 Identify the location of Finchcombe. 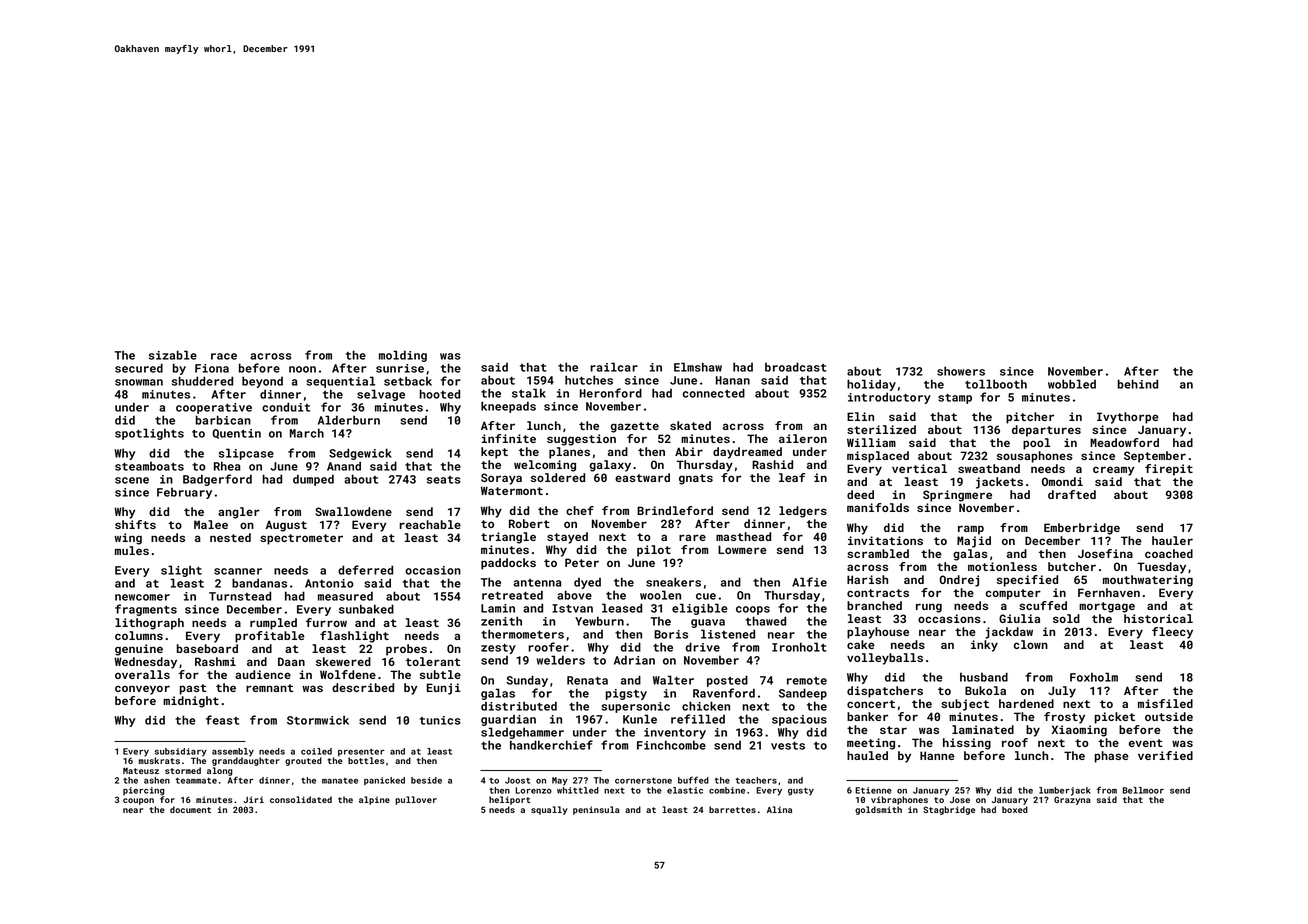
(671, 745).
